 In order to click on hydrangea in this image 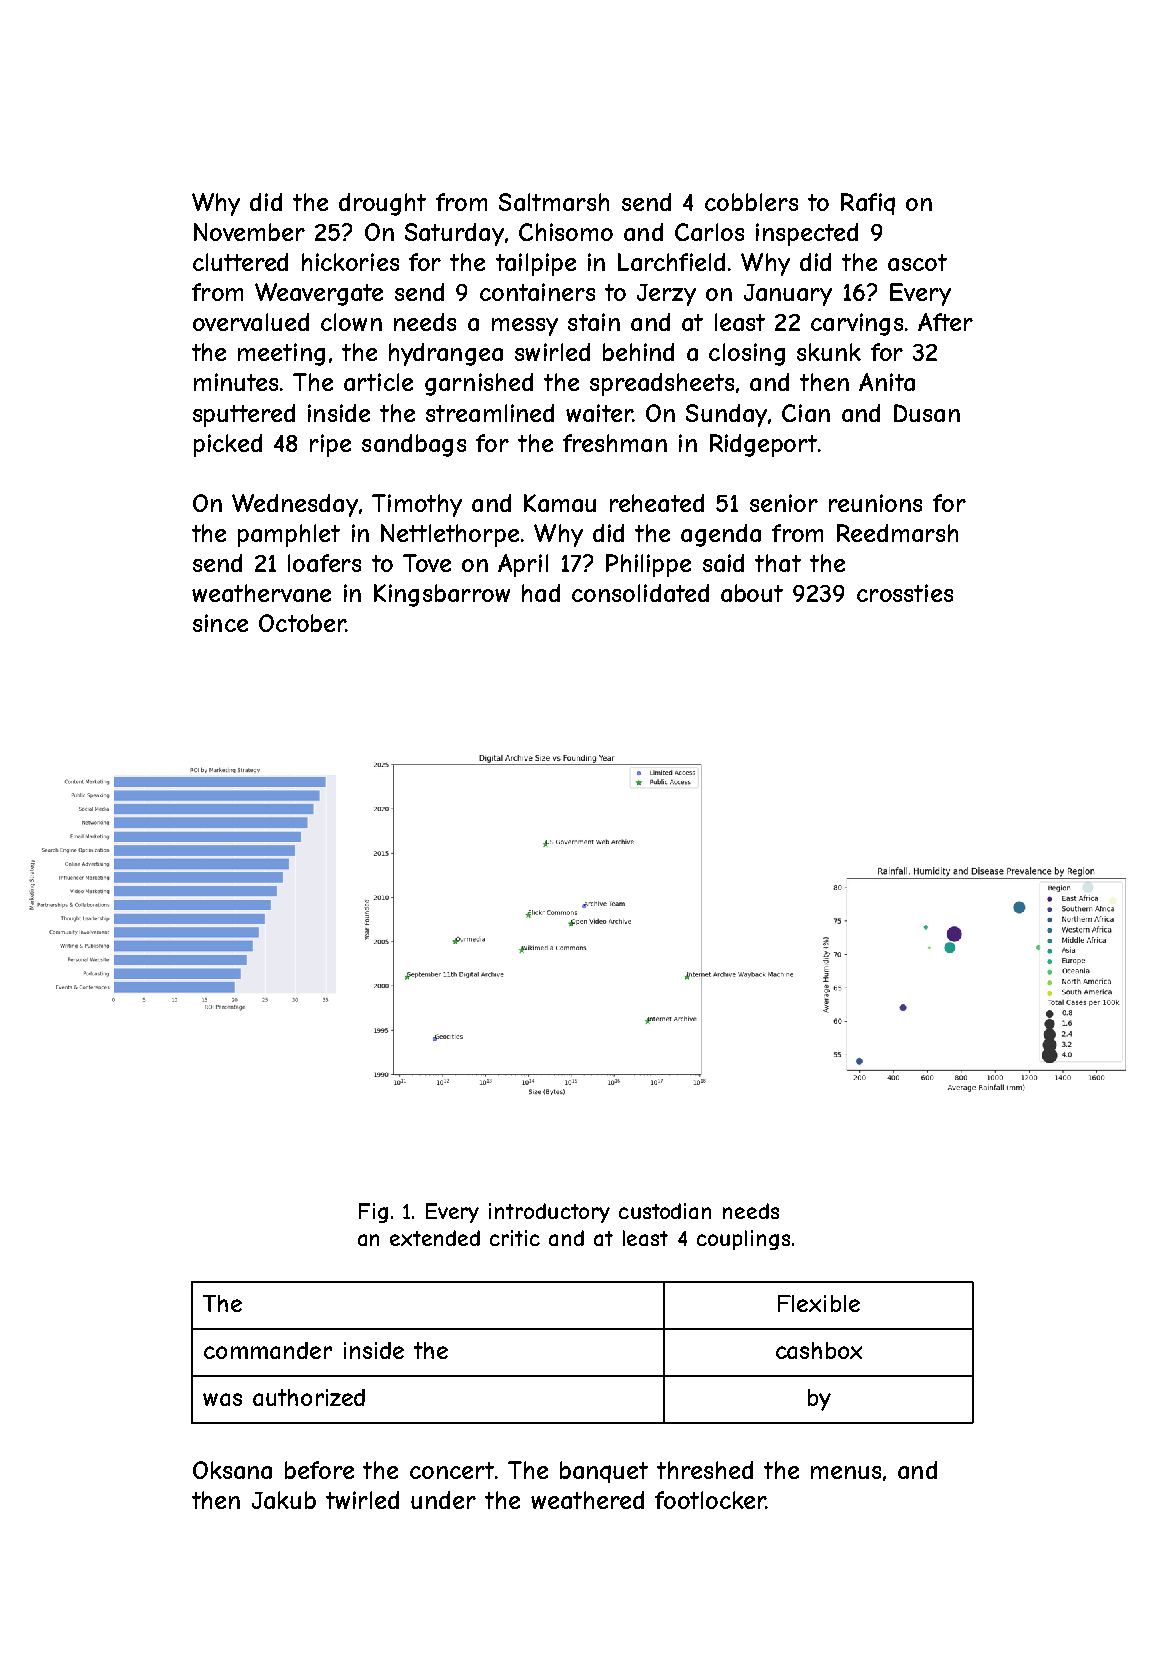, I will do `click(446, 354)`.
